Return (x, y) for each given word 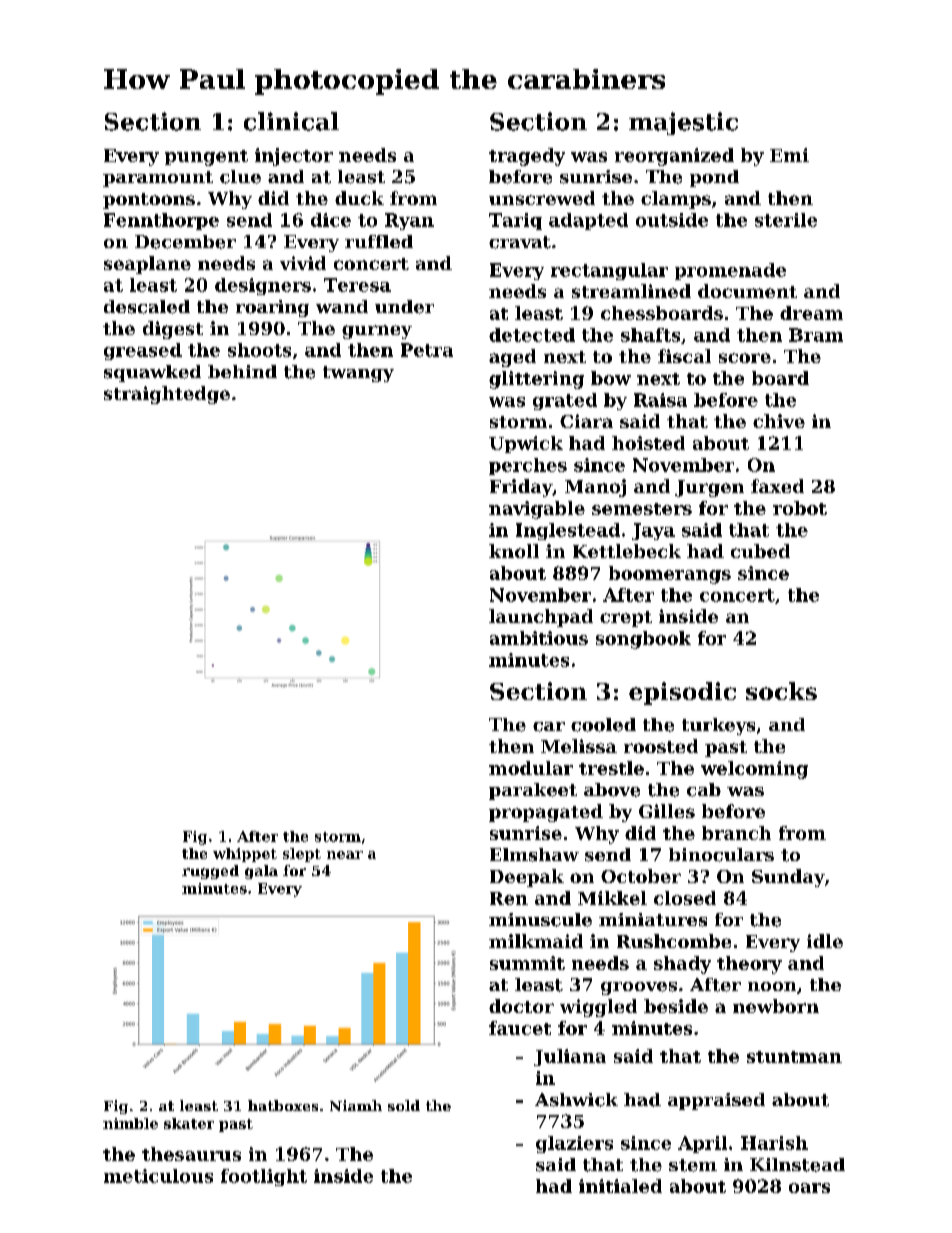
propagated (546, 813)
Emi (789, 155)
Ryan (409, 221)
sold (404, 1105)
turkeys (718, 726)
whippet (245, 855)
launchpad (541, 618)
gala (261, 872)
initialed (620, 1186)
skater (189, 1123)
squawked (152, 373)
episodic (682, 693)
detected (532, 335)
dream (811, 313)
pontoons (149, 201)
